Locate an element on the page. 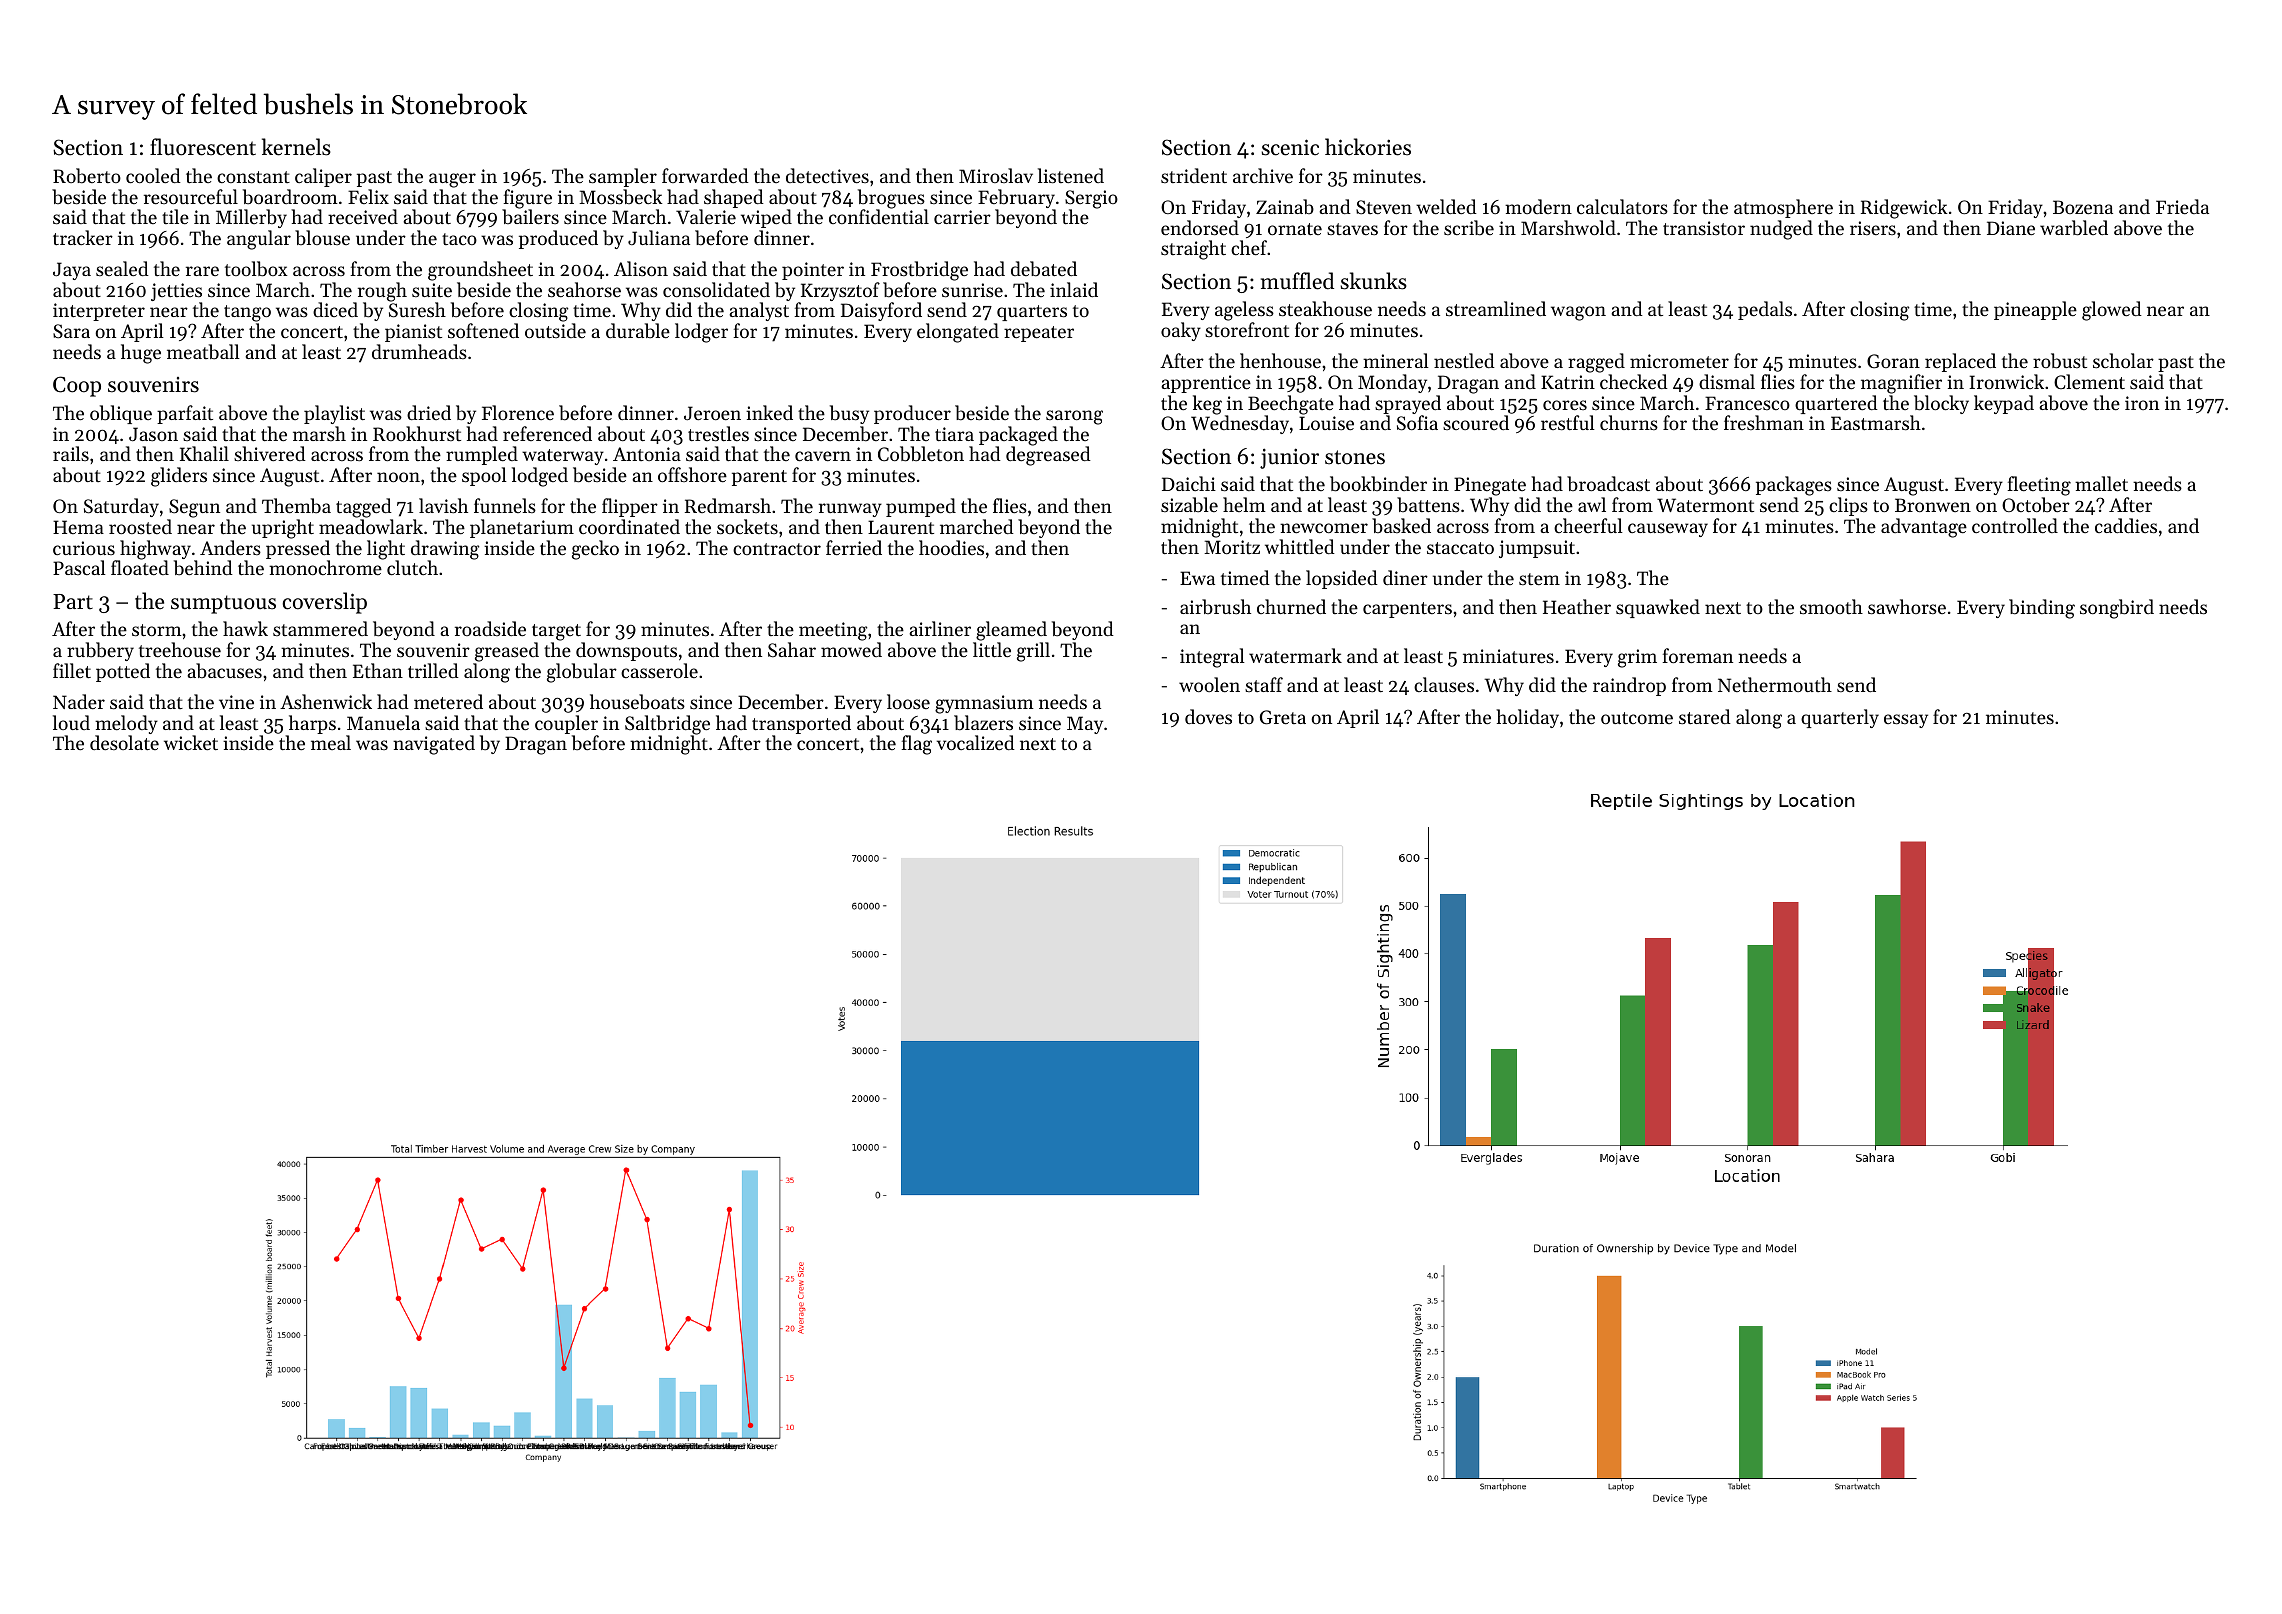 This image has height=1614, width=2282. glowed is located at coordinates (2112, 311).
